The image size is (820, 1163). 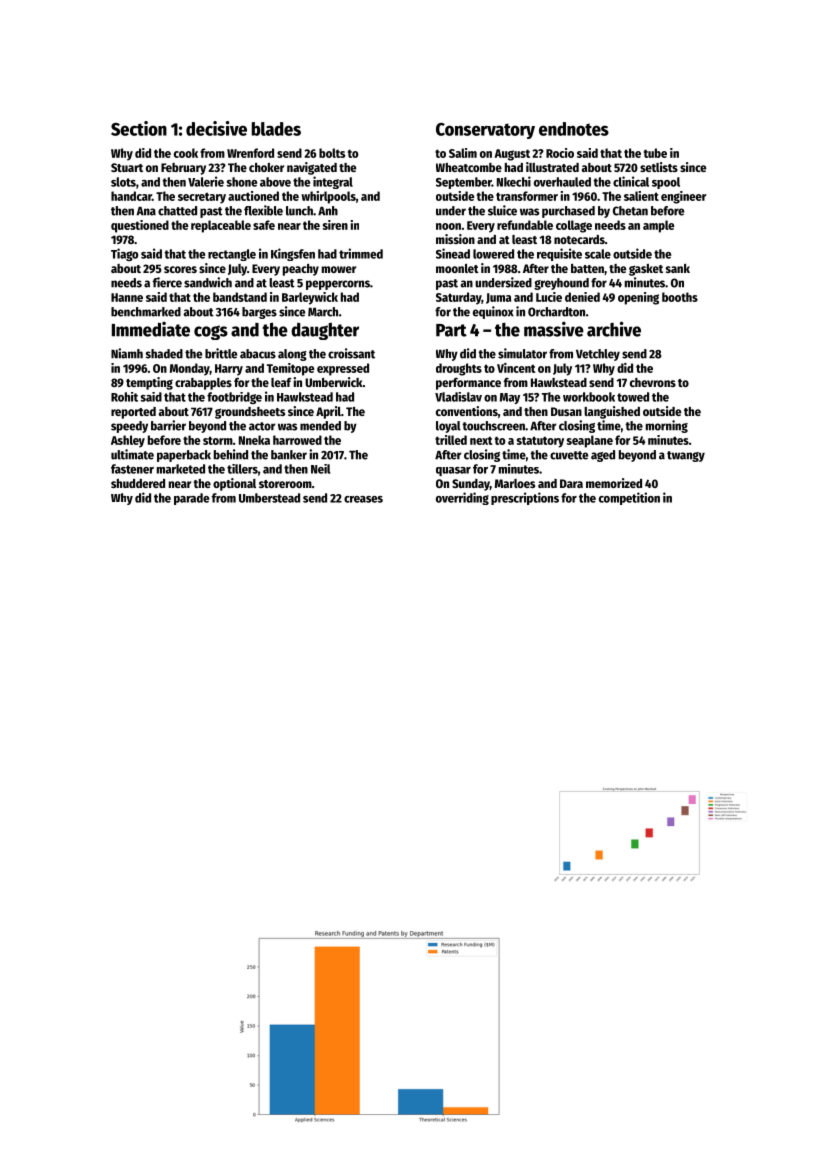 What do you see at coordinates (680, 297) in the screenshot?
I see `booths` at bounding box center [680, 297].
